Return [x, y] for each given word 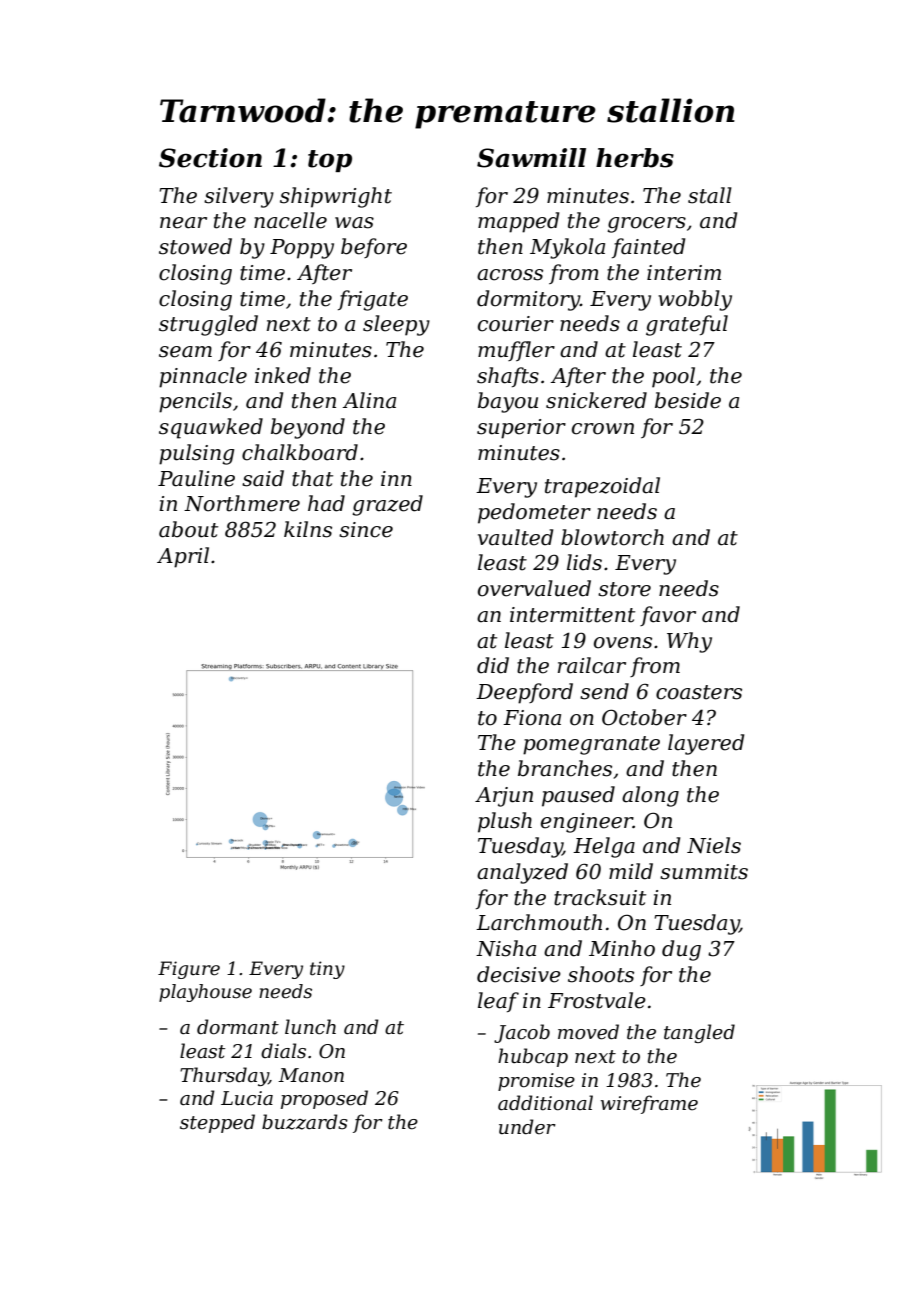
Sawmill [531, 158]
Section [210, 158]
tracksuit [600, 897]
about [188, 529]
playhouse [205, 993]
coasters [699, 692]
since [366, 530]
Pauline [196, 478]
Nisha [506, 948]
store [624, 589]
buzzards [305, 1122]
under [527, 1127]
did [493, 665]
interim [684, 273]
